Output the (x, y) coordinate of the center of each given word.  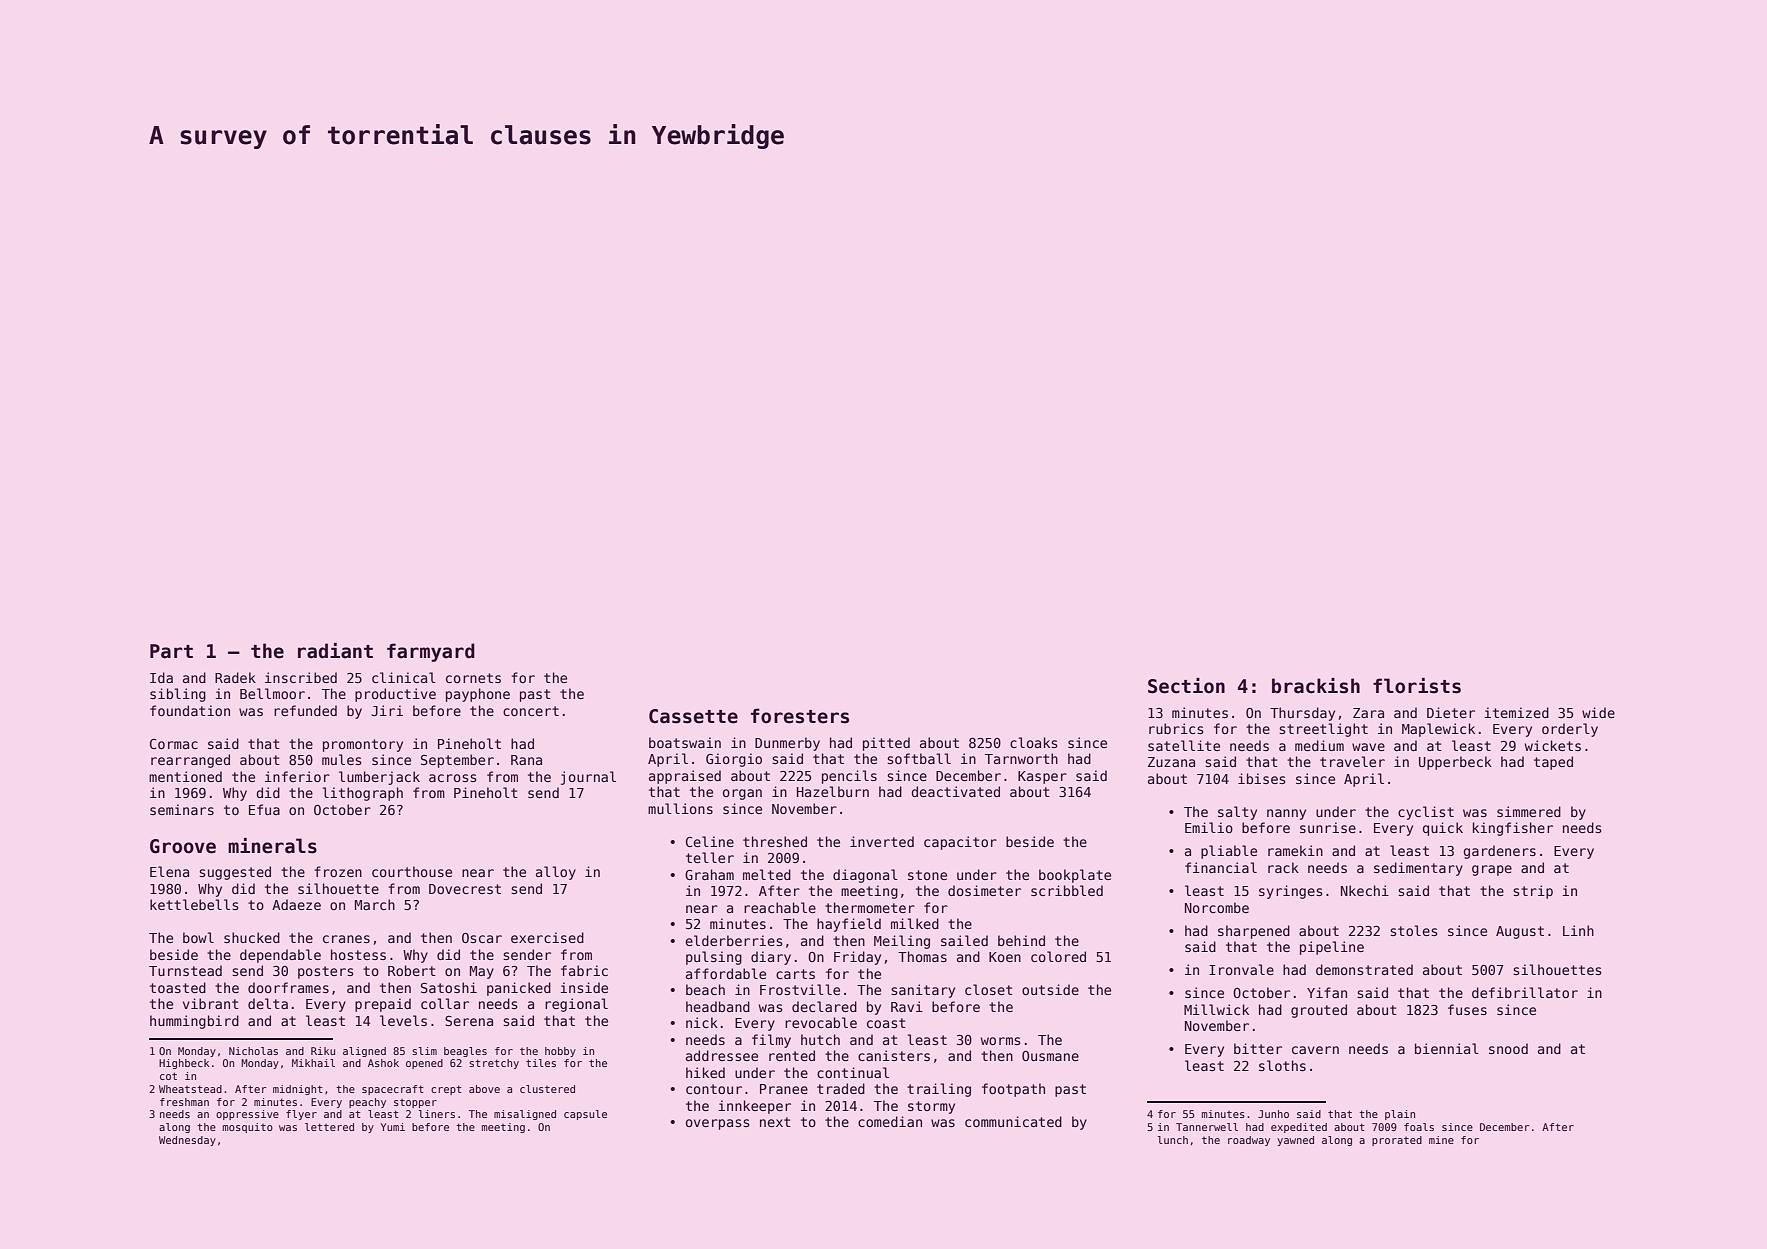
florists (1417, 686)
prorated (1397, 1141)
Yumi (393, 1127)
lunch (1173, 1140)
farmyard (431, 652)
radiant (335, 651)
